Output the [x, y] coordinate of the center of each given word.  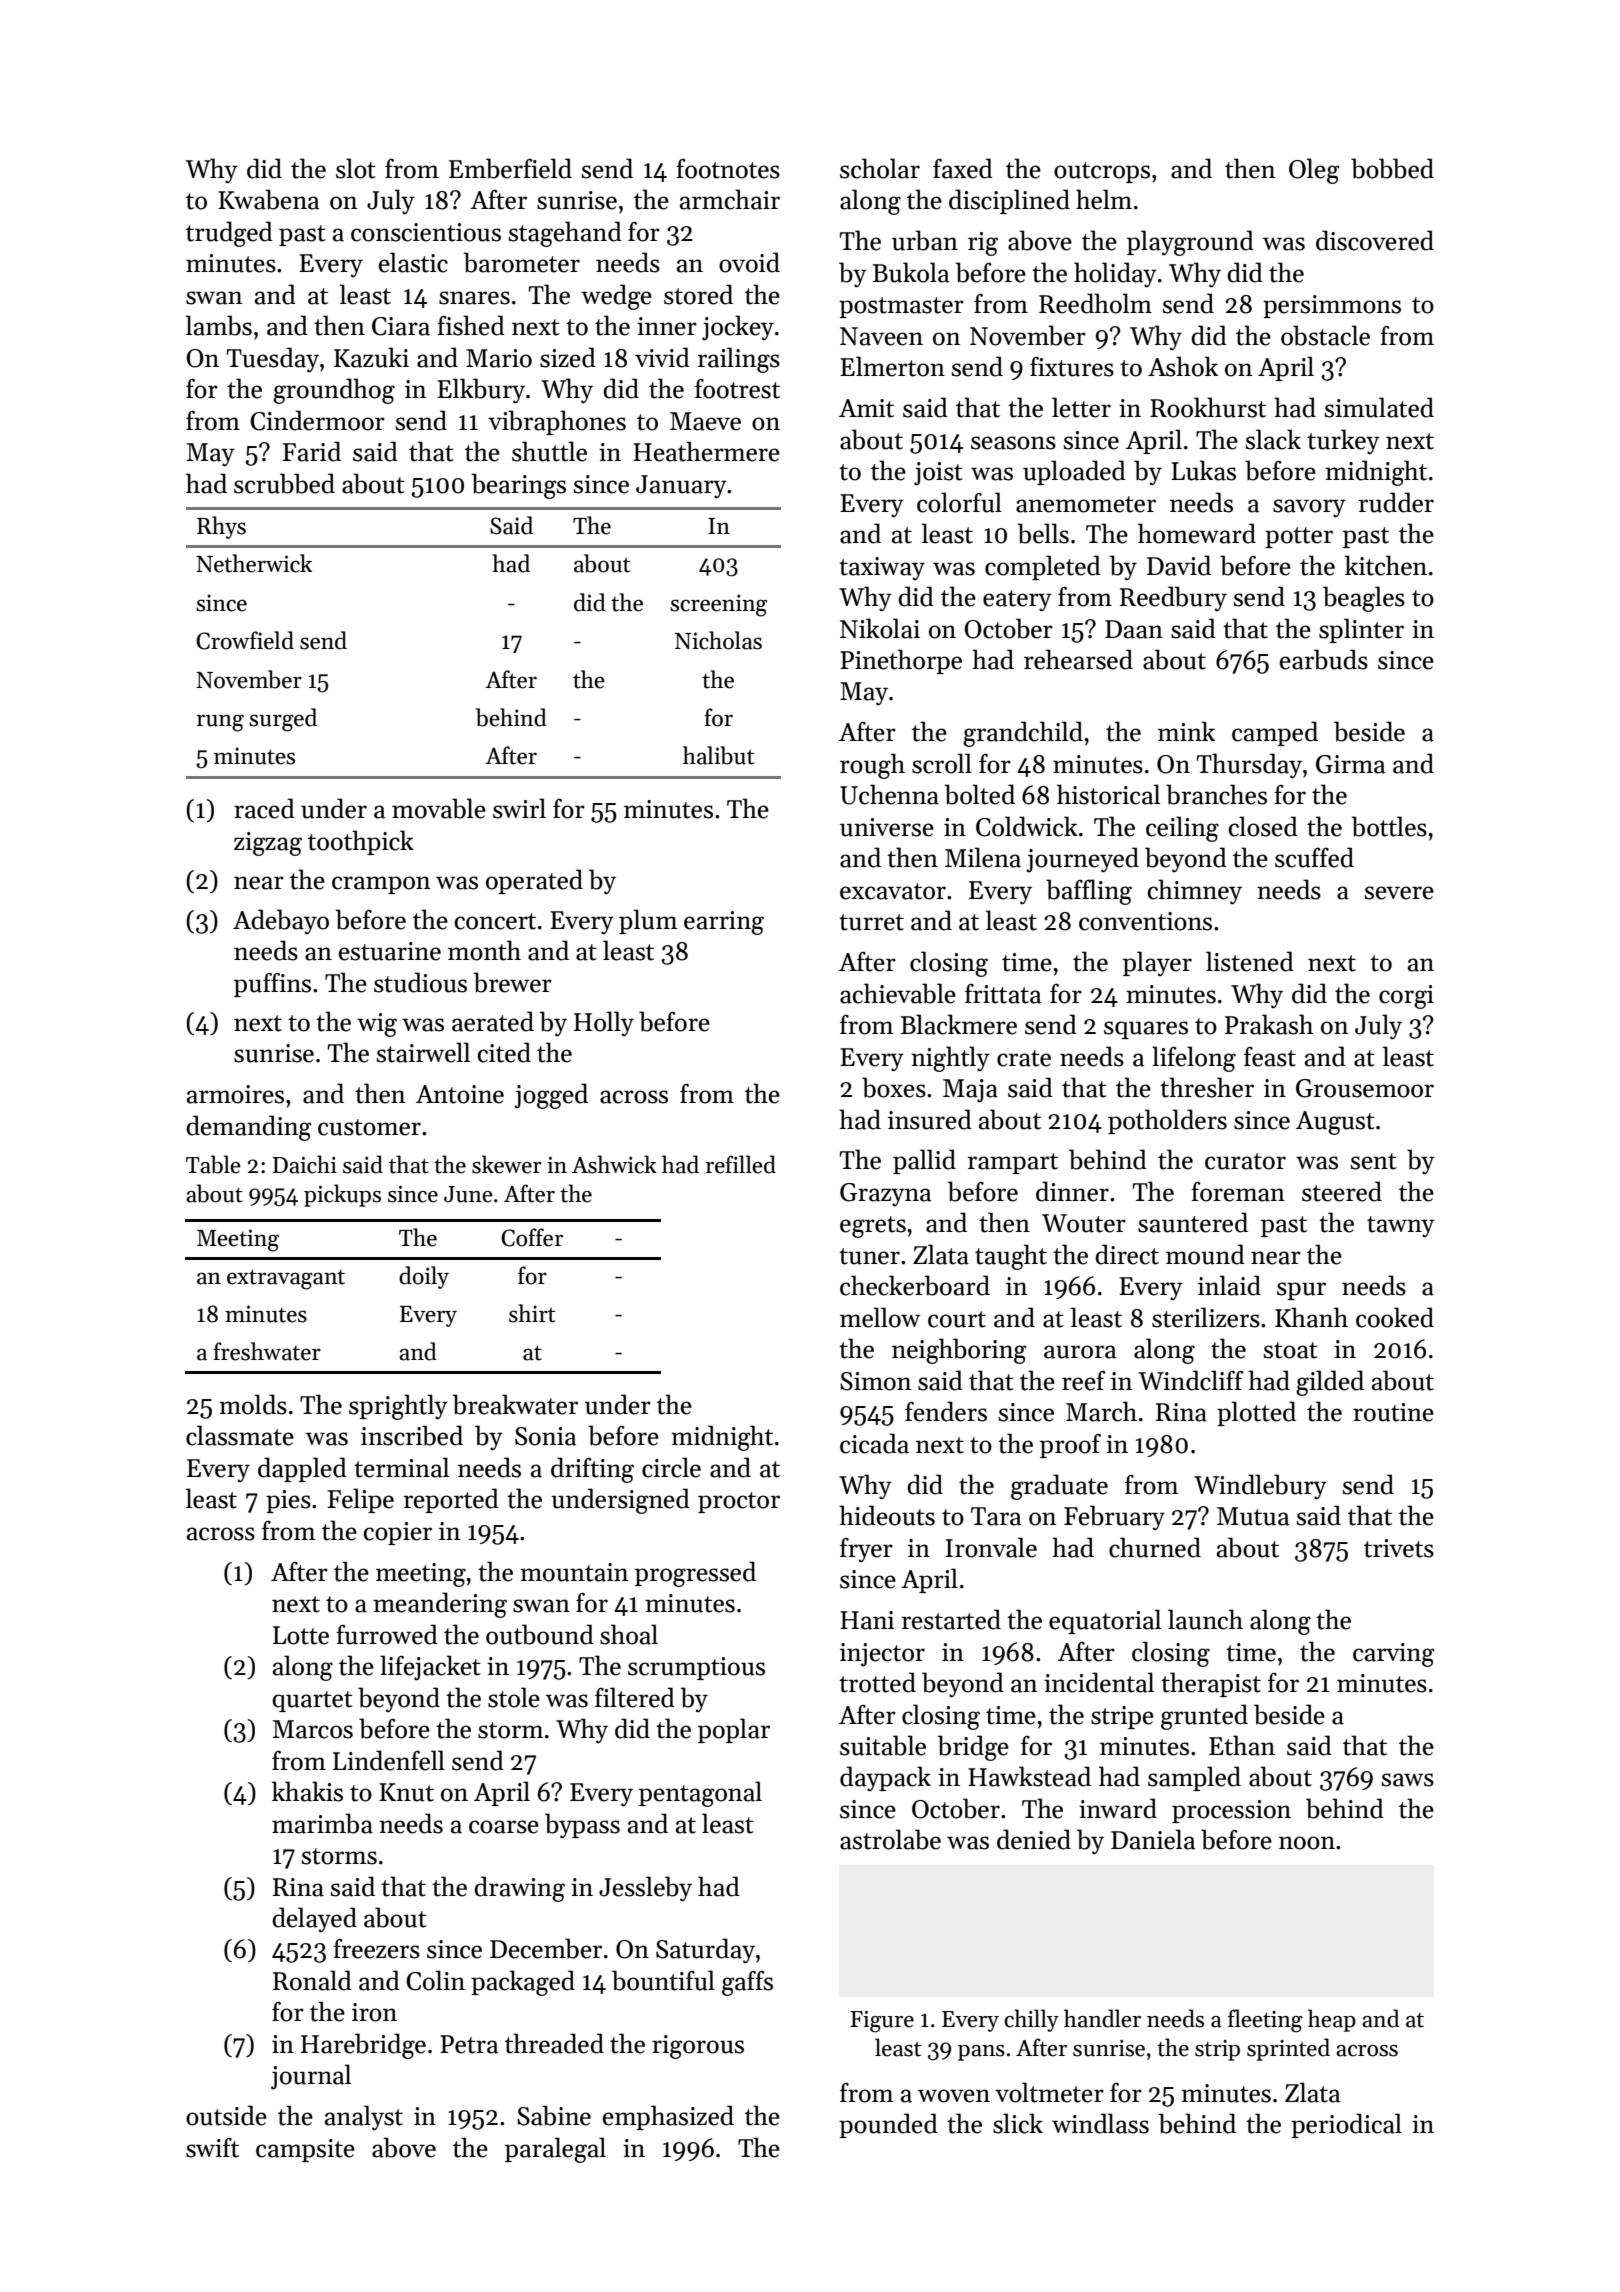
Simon [876, 1381]
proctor [739, 1502]
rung [220, 723]
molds [253, 1404]
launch [1205, 1619]
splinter [1361, 630]
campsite [305, 2150]
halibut [718, 755]
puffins [272, 984]
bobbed [1392, 168]
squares [1146, 1030]
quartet [312, 1701]
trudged [229, 234]
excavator [893, 891]
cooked [1395, 1317]
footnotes [728, 169]
